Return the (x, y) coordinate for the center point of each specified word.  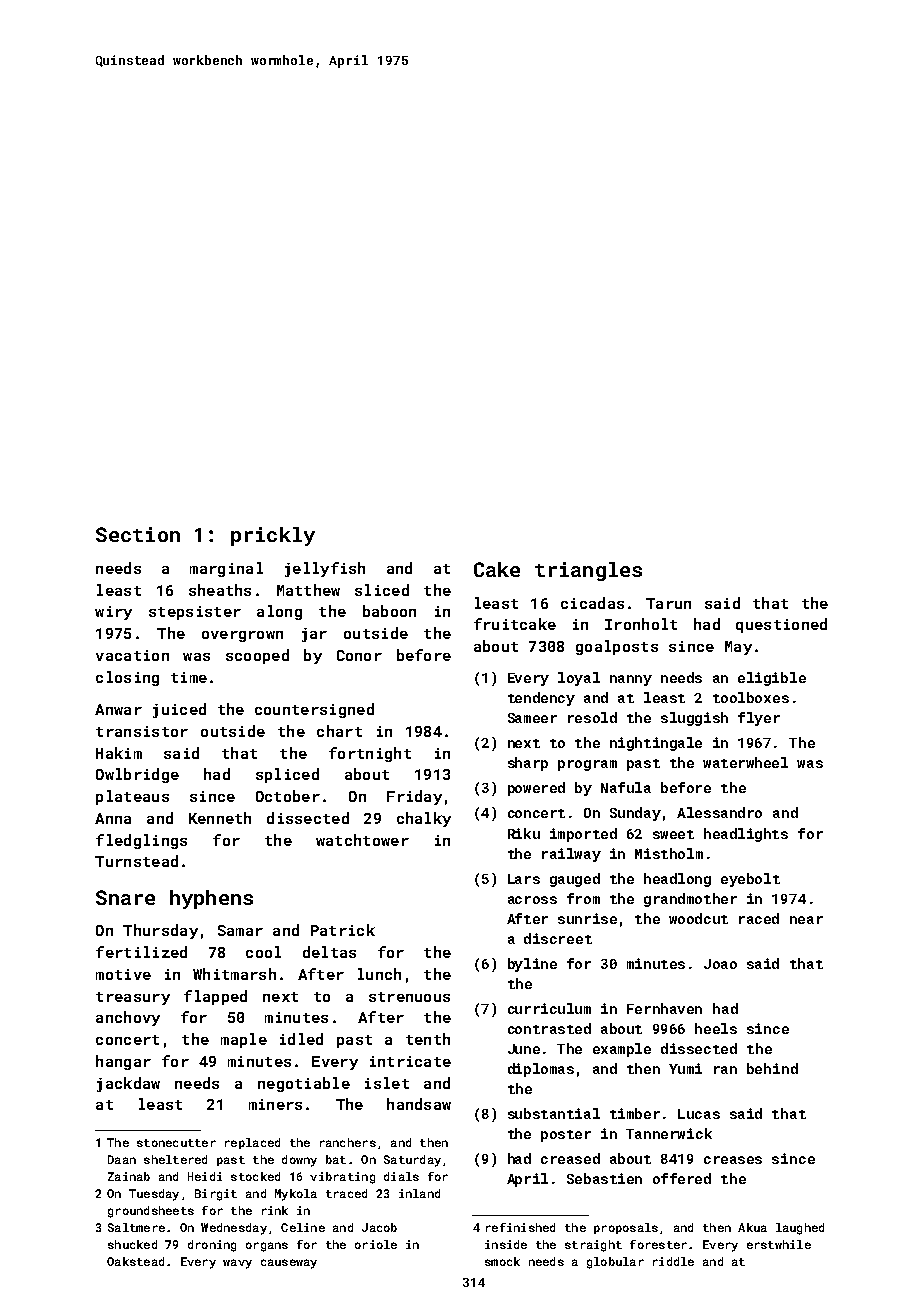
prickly (273, 536)
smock (502, 1261)
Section (138, 534)
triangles (588, 571)
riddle (673, 1261)
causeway (289, 1264)
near (806, 920)
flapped (215, 997)
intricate (410, 1061)
